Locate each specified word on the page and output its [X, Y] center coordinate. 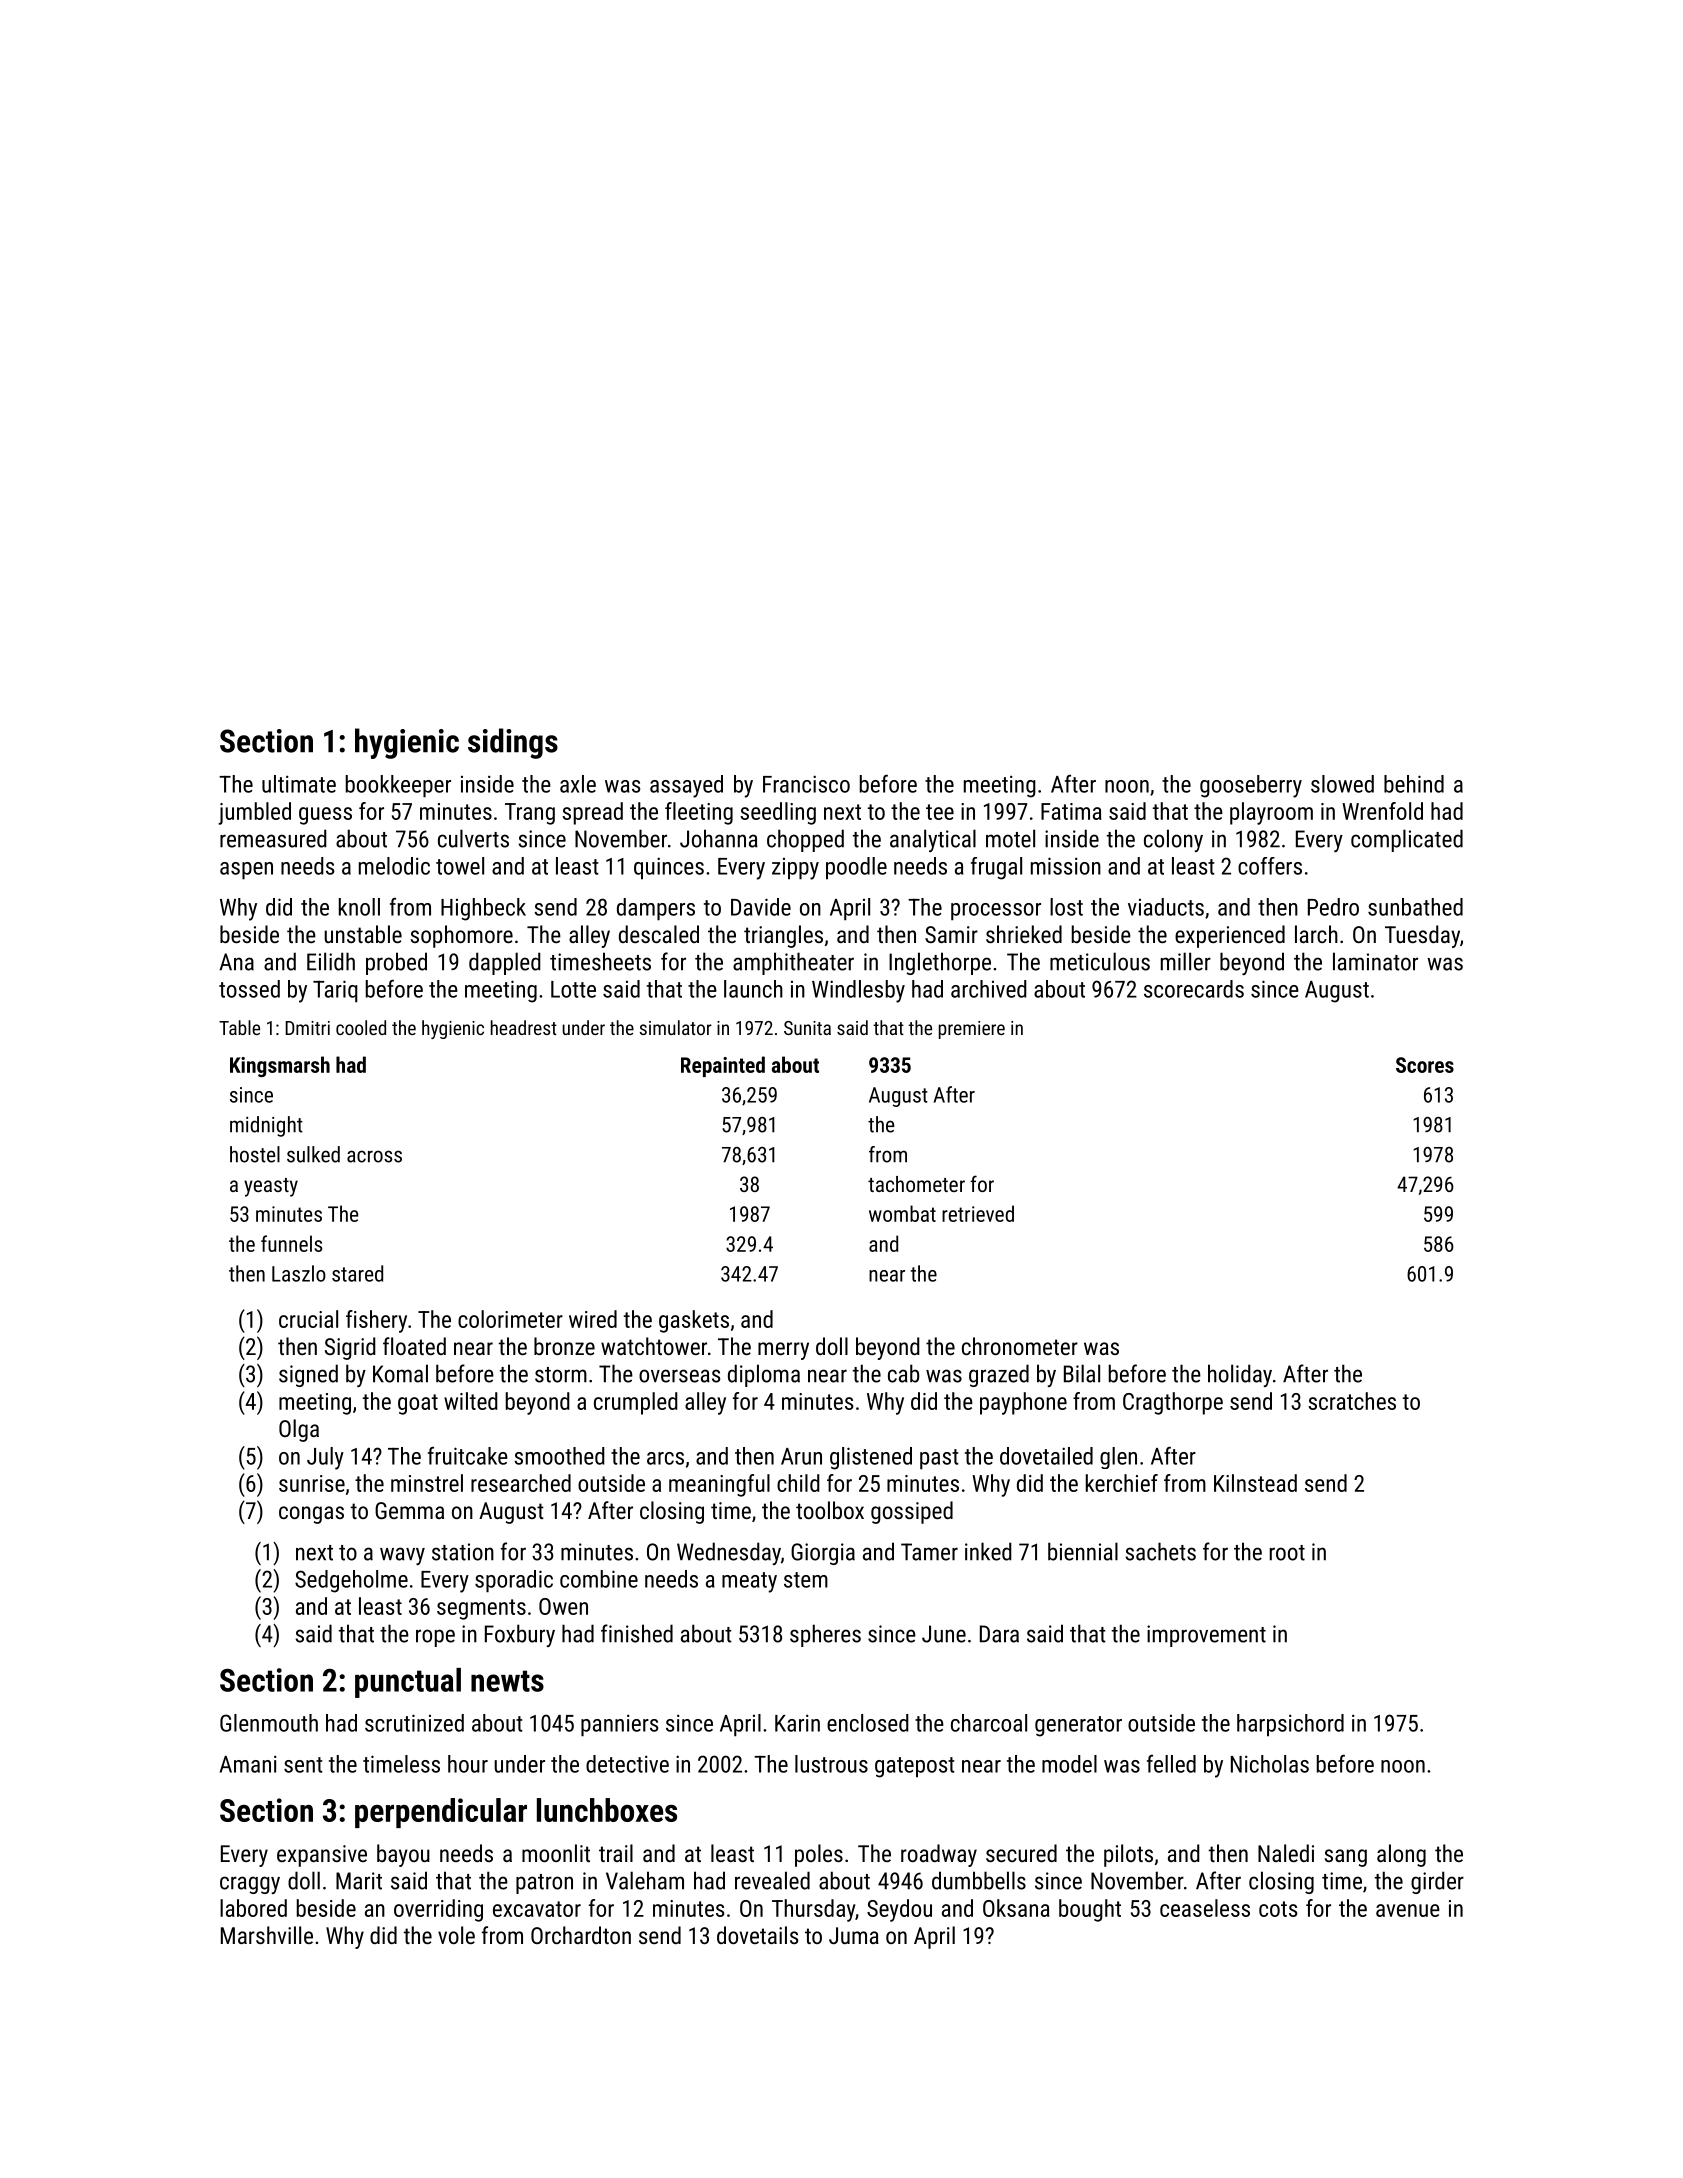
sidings [513, 743]
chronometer [1020, 1346]
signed [308, 1375]
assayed [686, 786]
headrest [524, 1027]
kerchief [1122, 1483]
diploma [764, 1375]
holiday [1240, 1375]
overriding [438, 1910]
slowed [1342, 784]
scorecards [1194, 989]
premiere [972, 1030]
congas [311, 1515]
